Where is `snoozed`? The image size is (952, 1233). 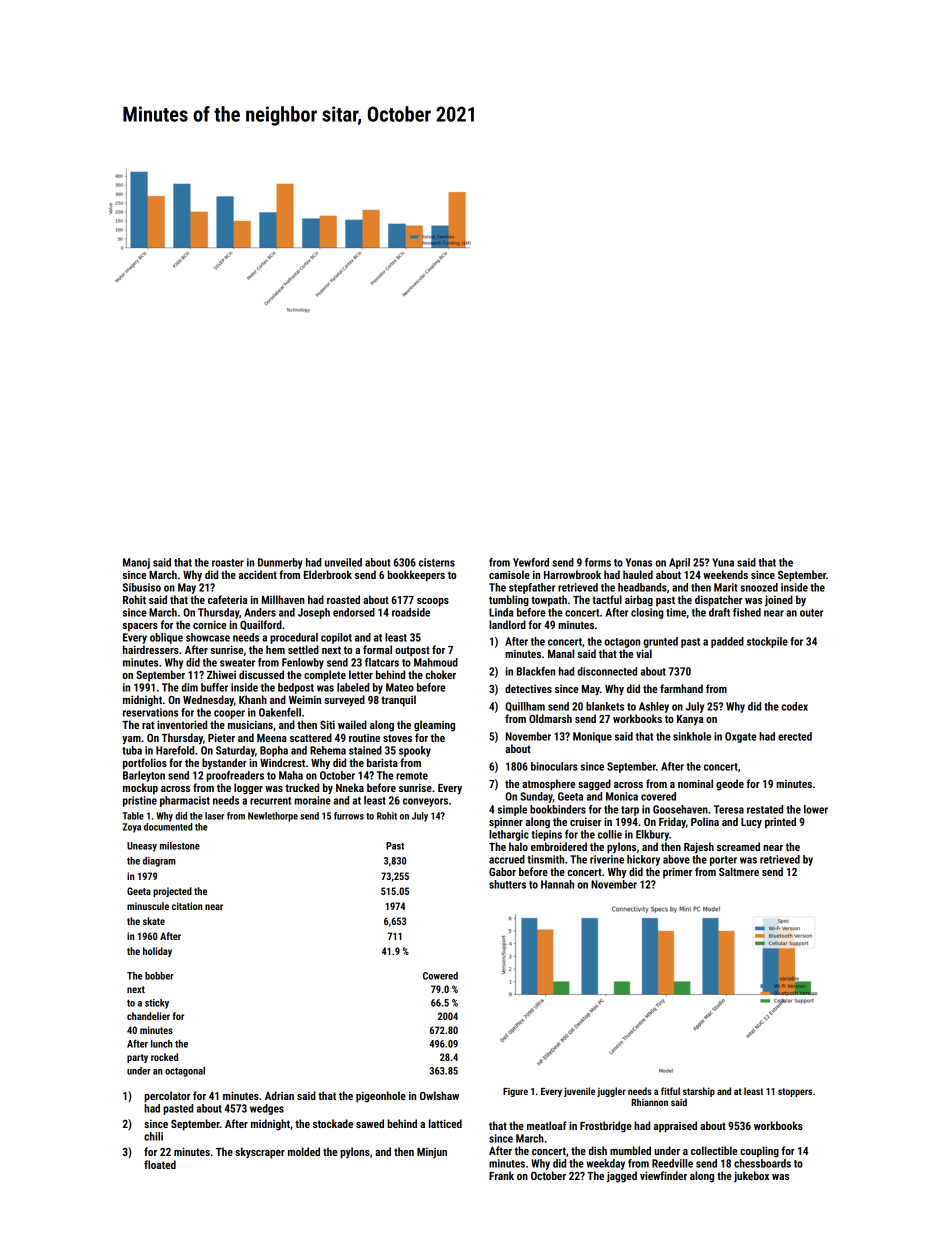 snoozed is located at coordinates (759, 587).
